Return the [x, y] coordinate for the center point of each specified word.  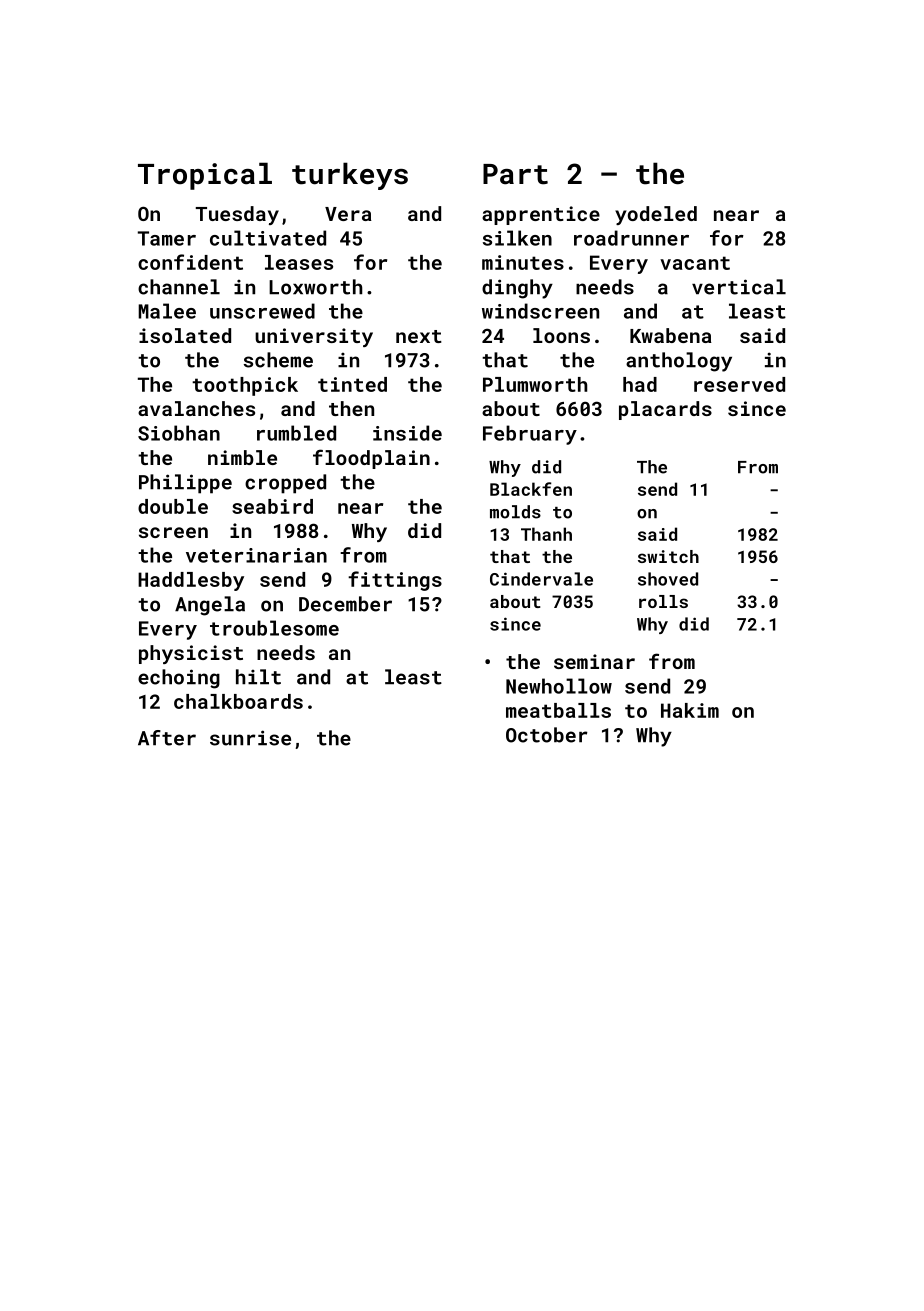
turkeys [350, 176]
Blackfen [531, 489]
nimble [242, 457]
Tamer [167, 238]
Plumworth [535, 384]
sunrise [250, 738]
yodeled [656, 215]
